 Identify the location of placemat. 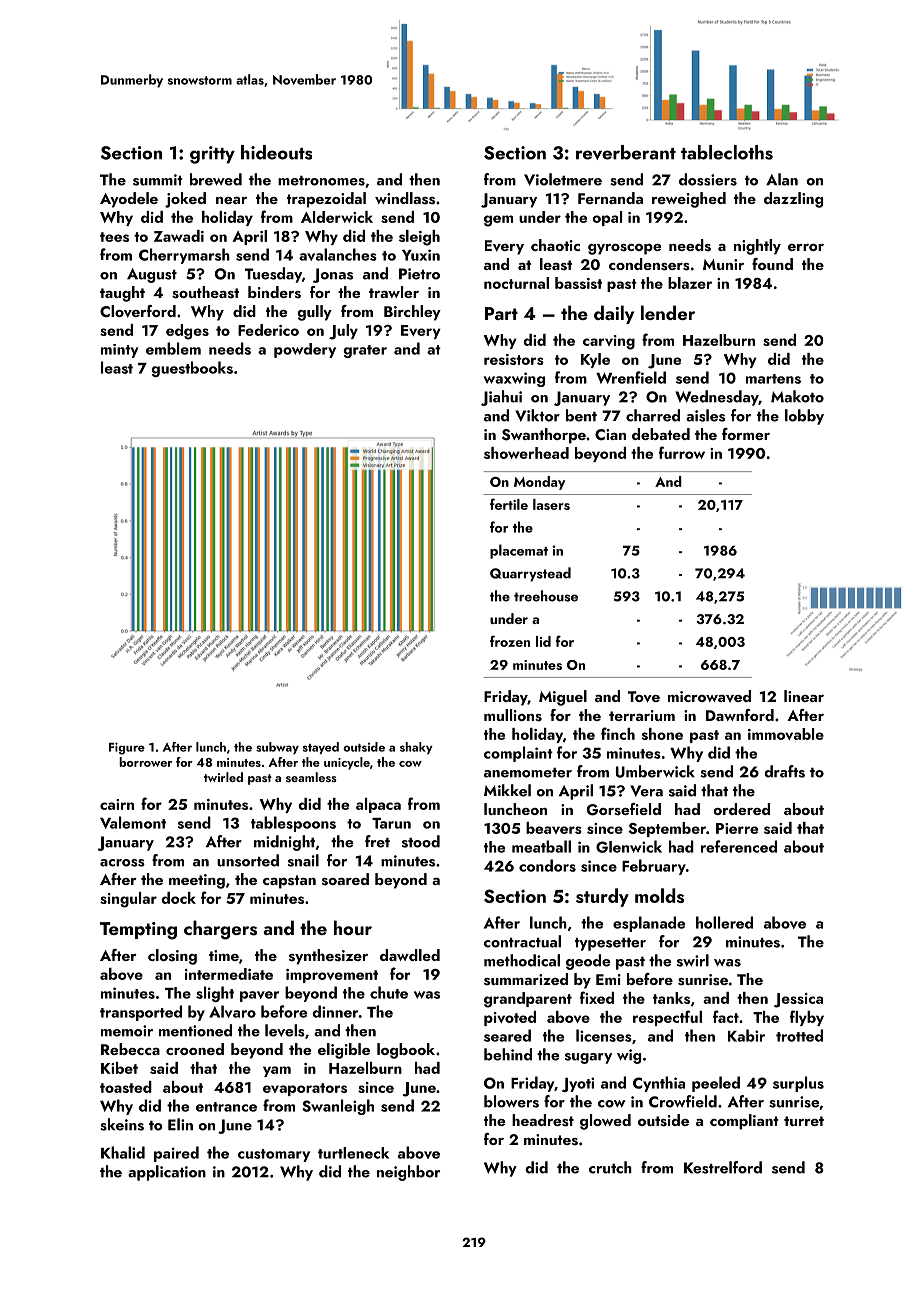
(519, 551).
